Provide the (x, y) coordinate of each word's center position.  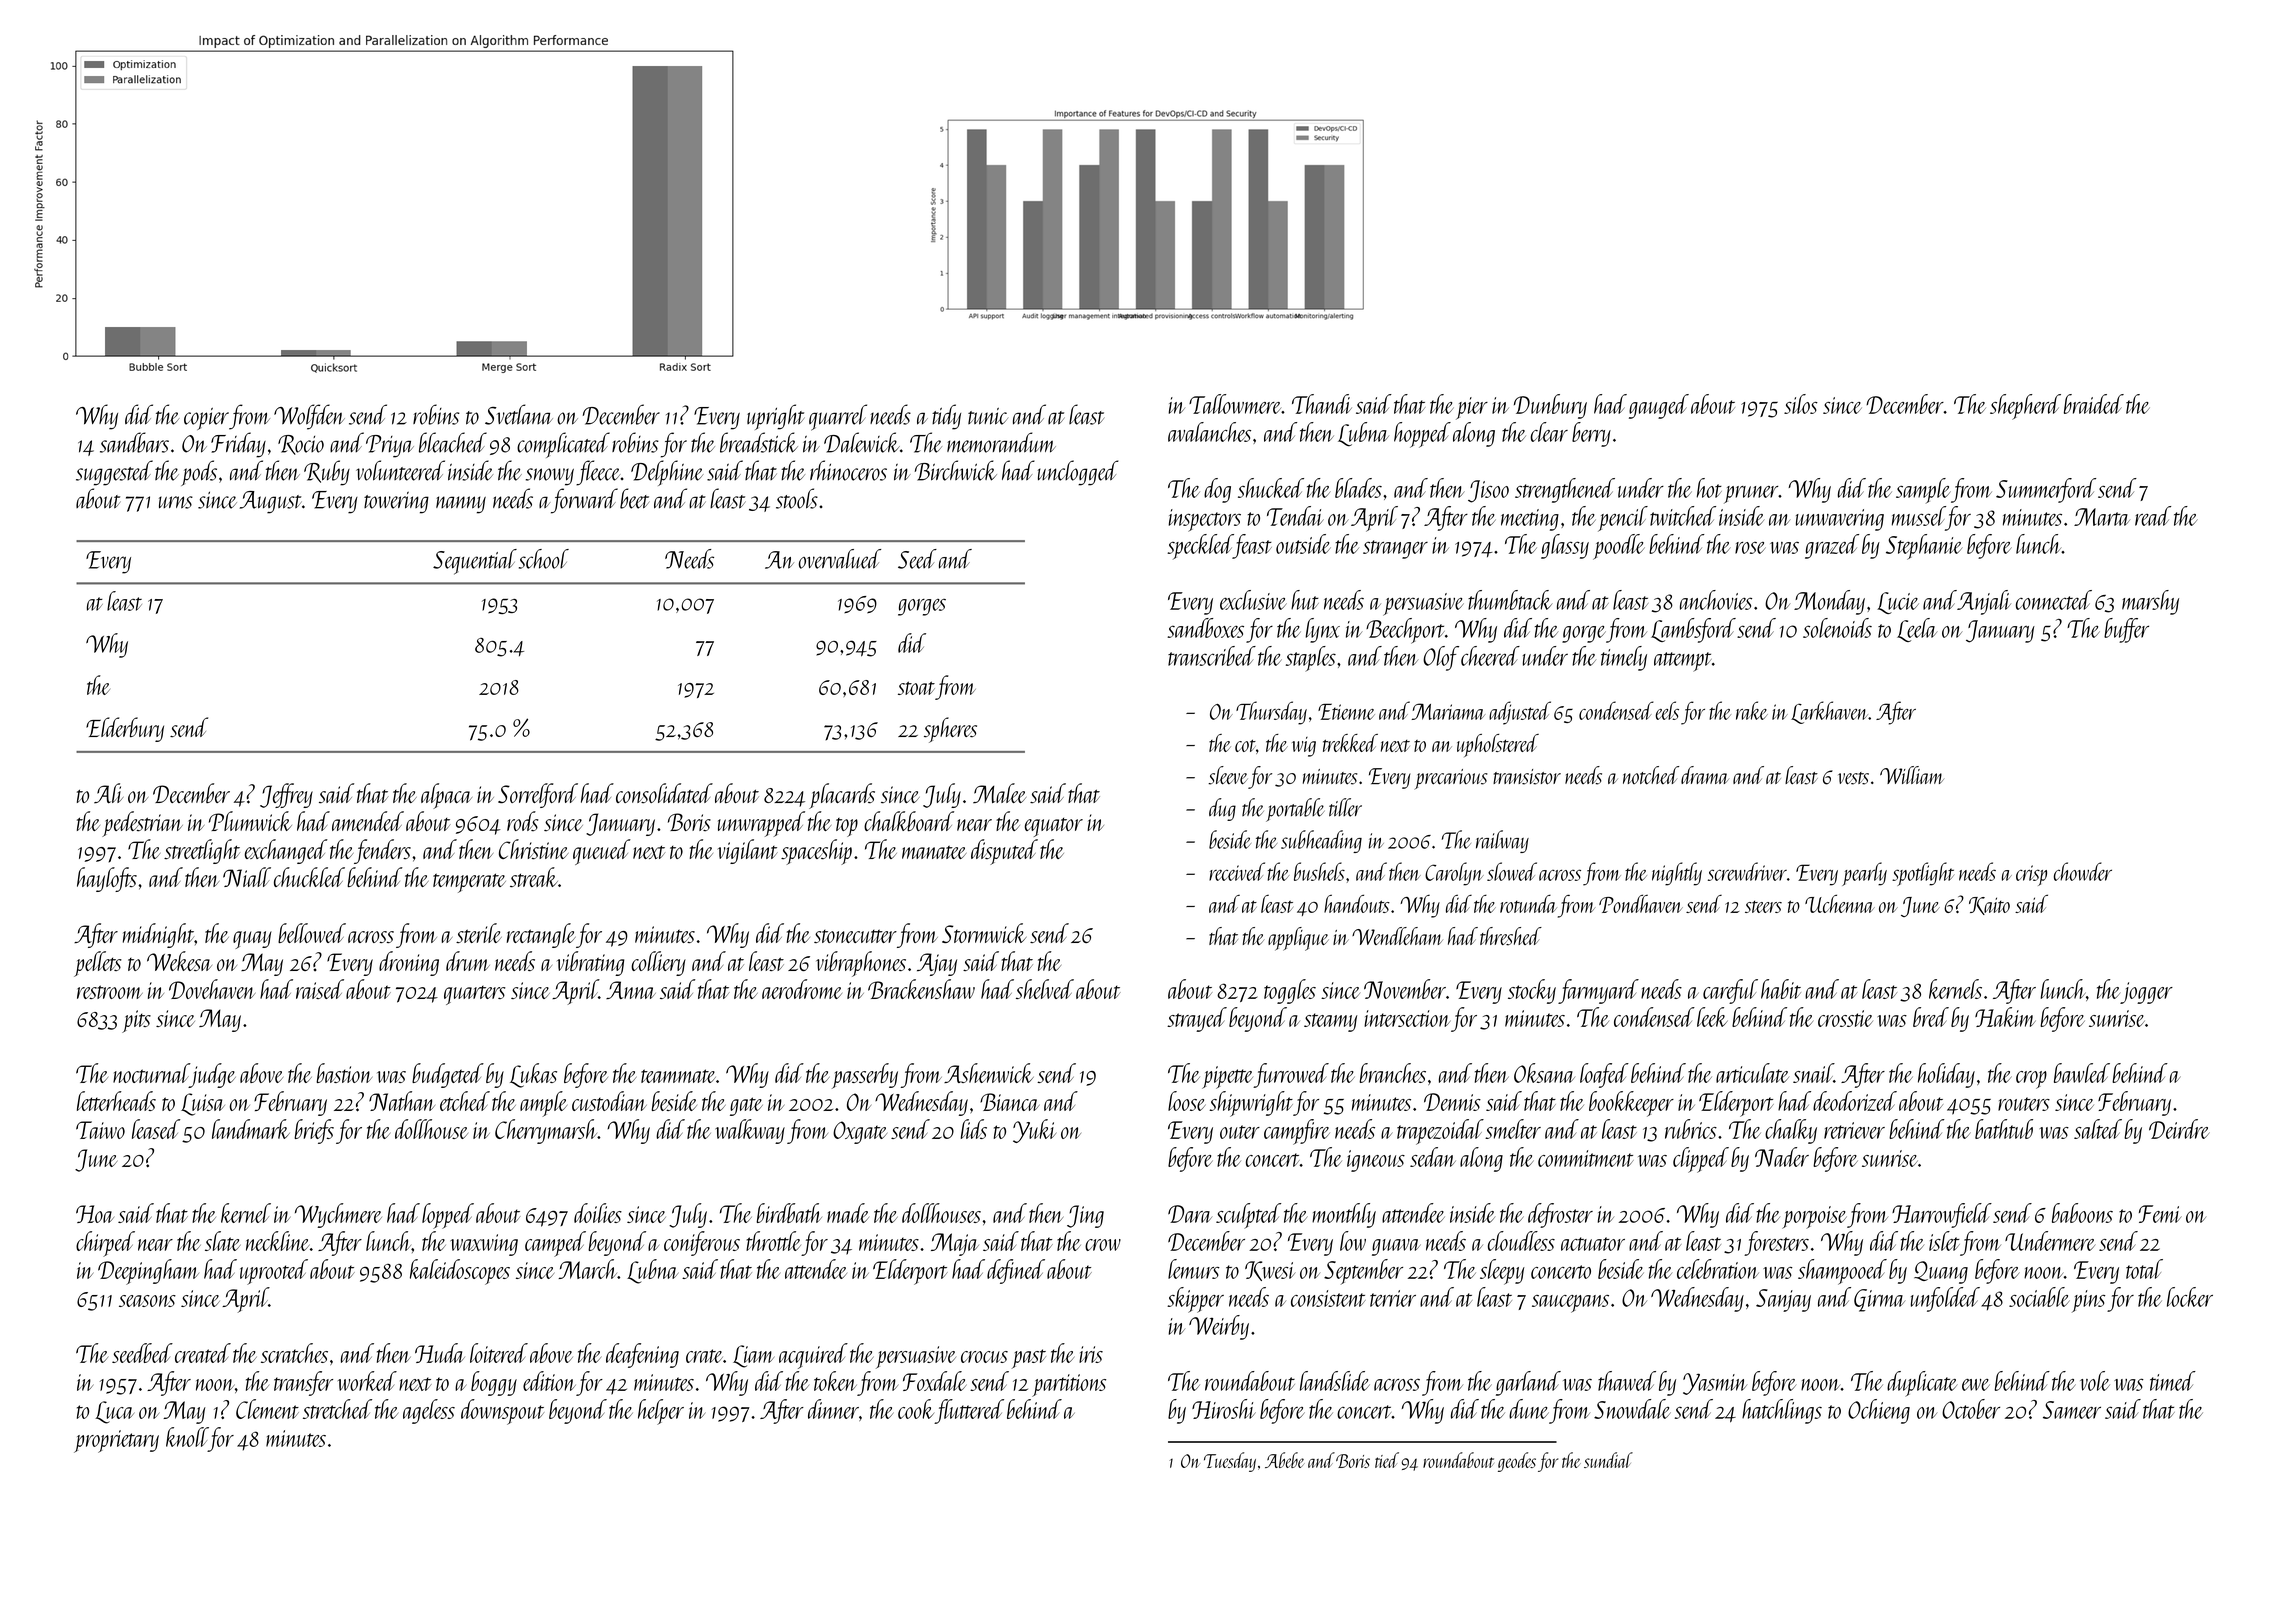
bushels (1319, 871)
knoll (187, 1437)
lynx (1323, 630)
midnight (158, 935)
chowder (2083, 871)
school (544, 559)
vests (1853, 778)
